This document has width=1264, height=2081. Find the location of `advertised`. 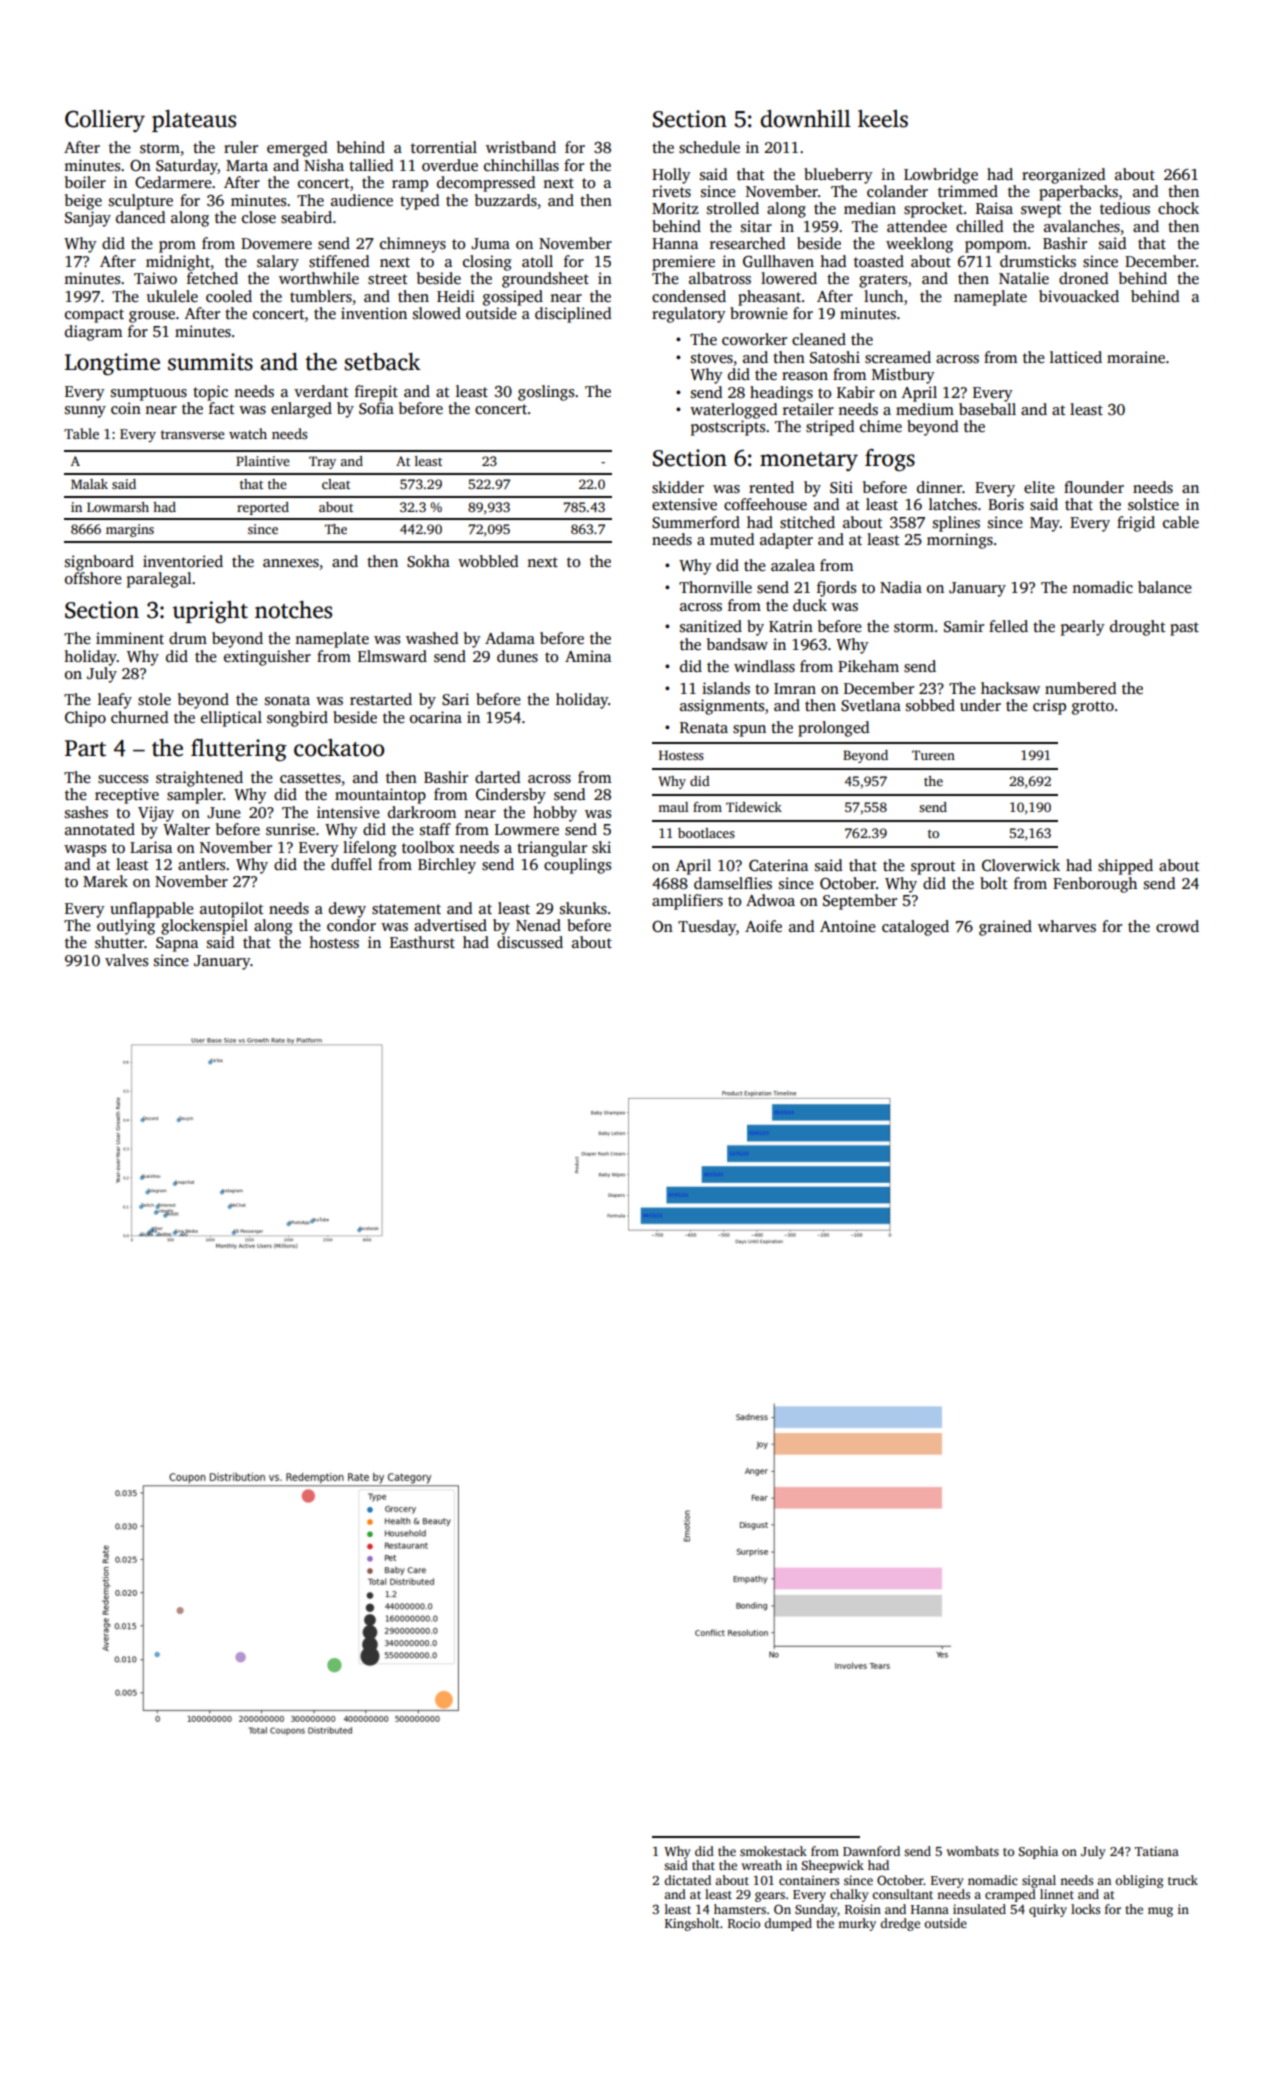

advertised is located at coordinates (450, 925).
